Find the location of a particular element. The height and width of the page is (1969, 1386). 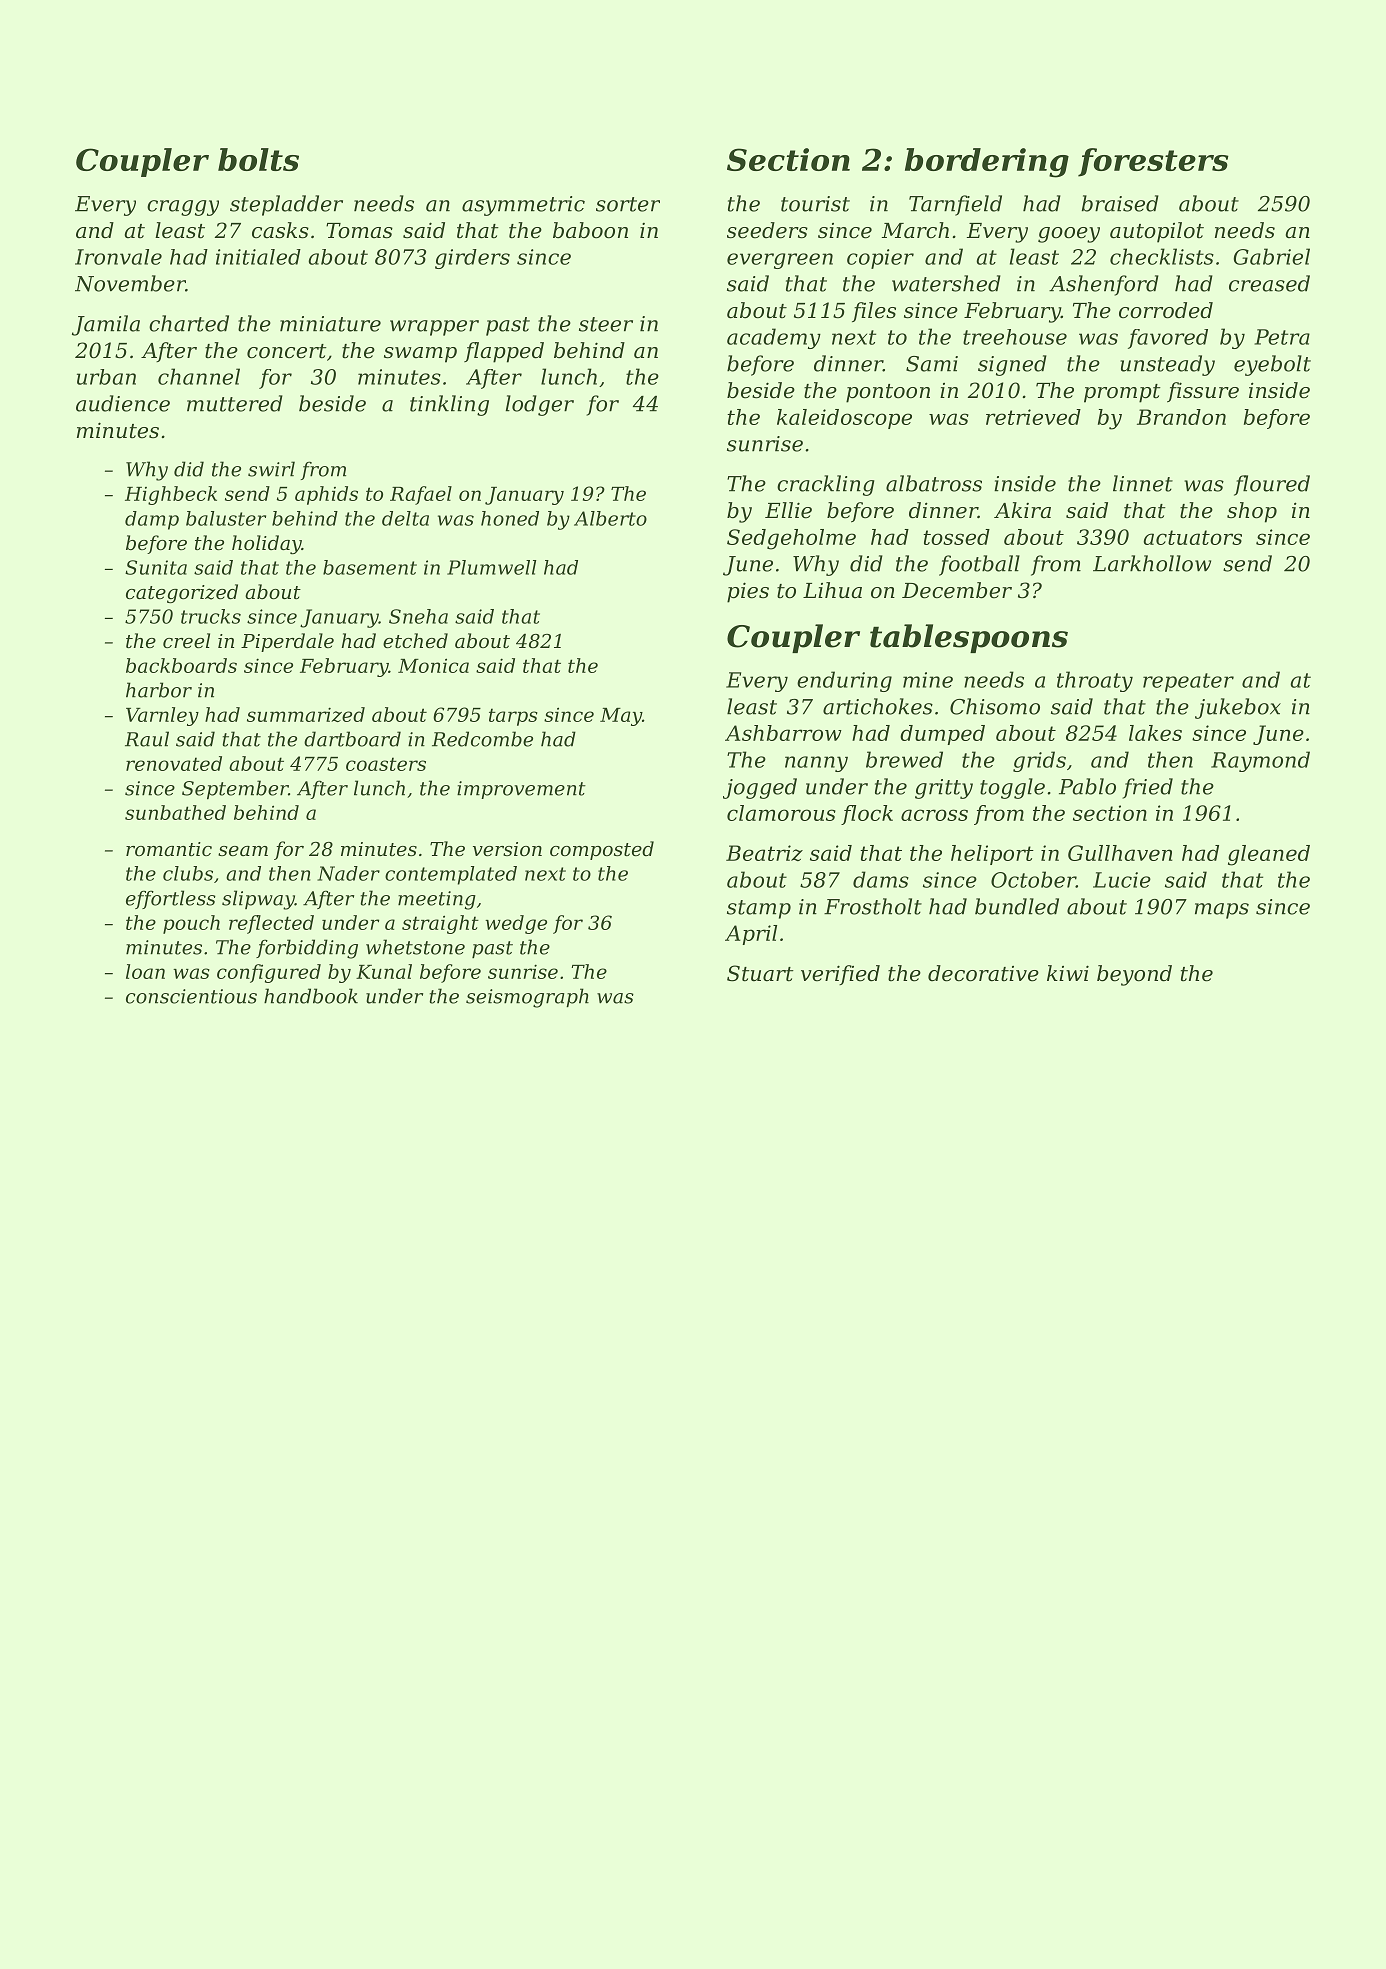

bolts is located at coordinates (258, 159).
